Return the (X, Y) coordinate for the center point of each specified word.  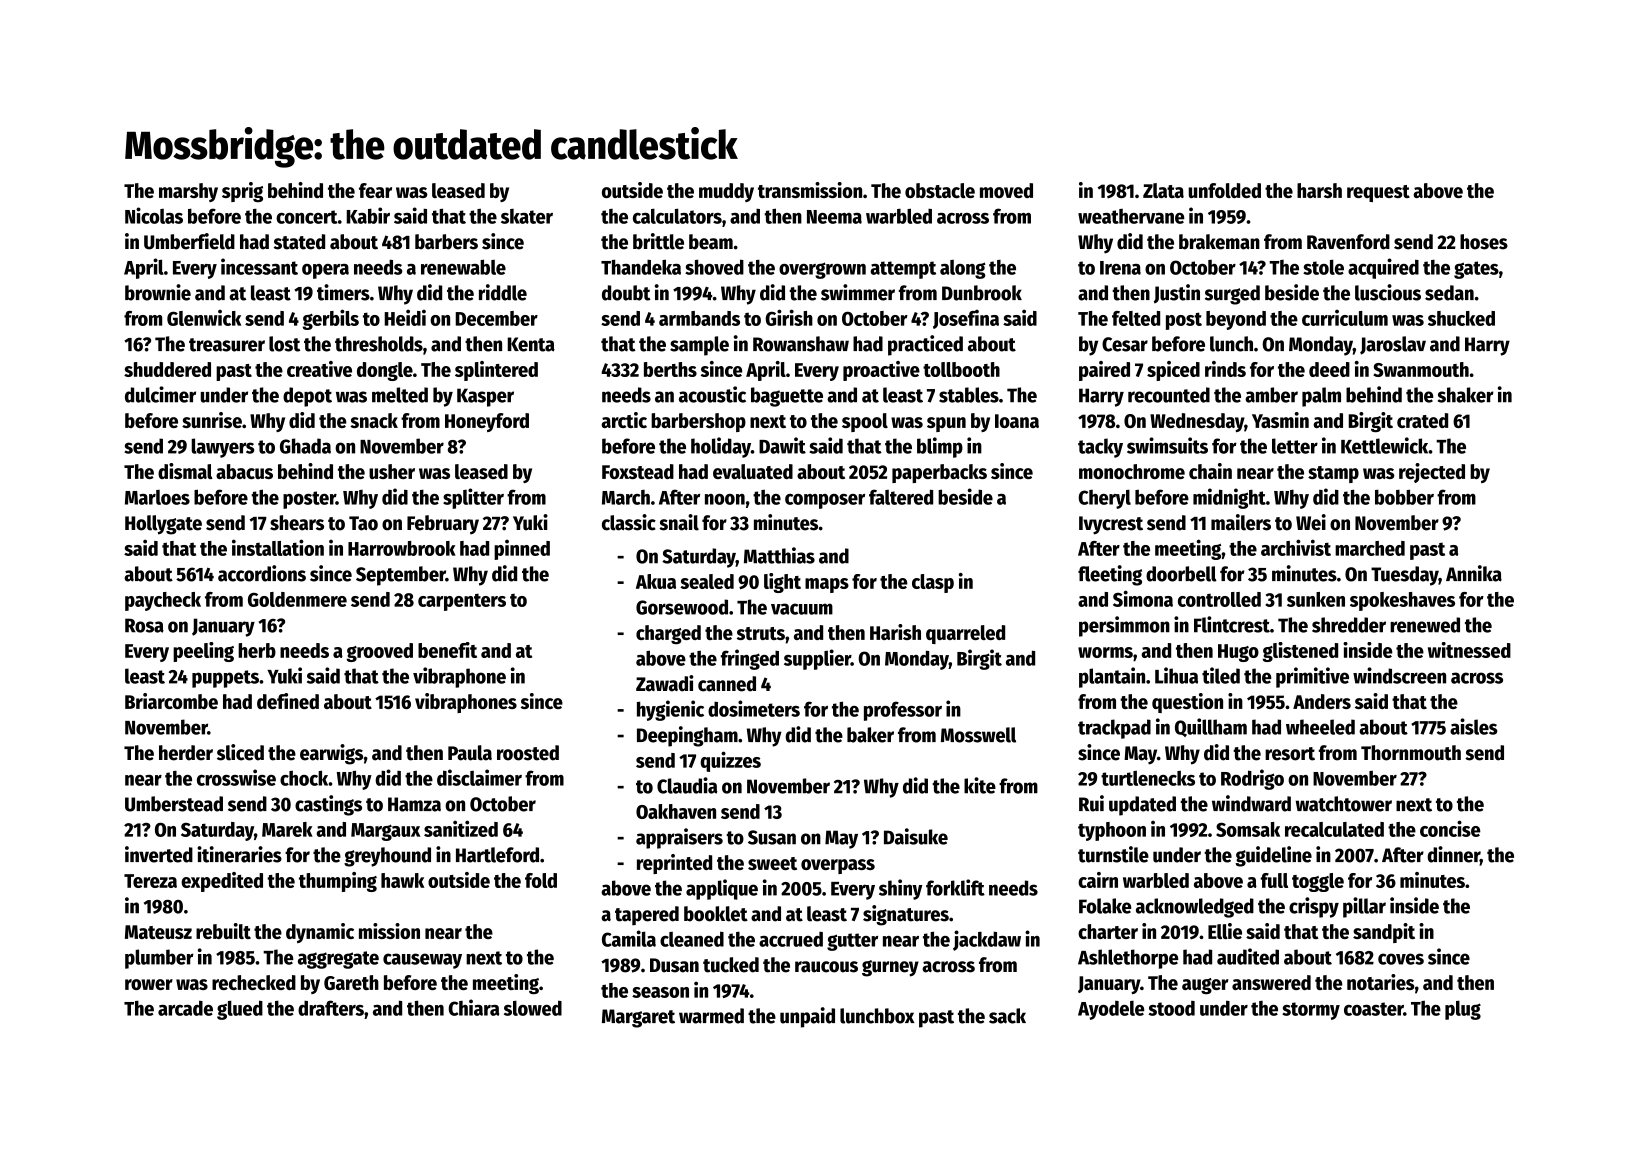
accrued (791, 939)
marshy (188, 192)
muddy (726, 192)
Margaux (386, 832)
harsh (1319, 190)
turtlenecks (1148, 778)
